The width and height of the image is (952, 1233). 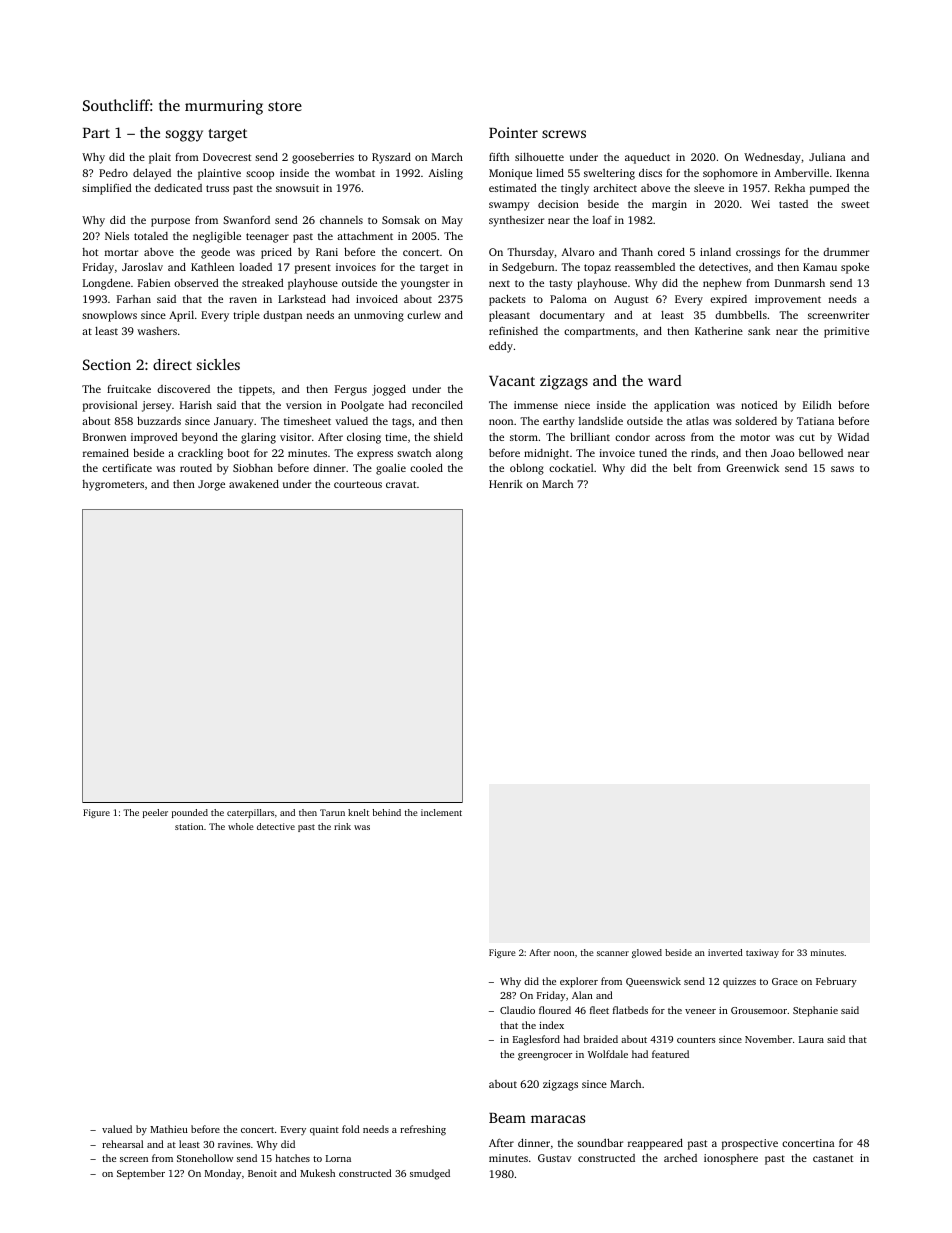 What do you see at coordinates (853, 437) in the image?
I see `Widad` at bounding box center [853, 437].
